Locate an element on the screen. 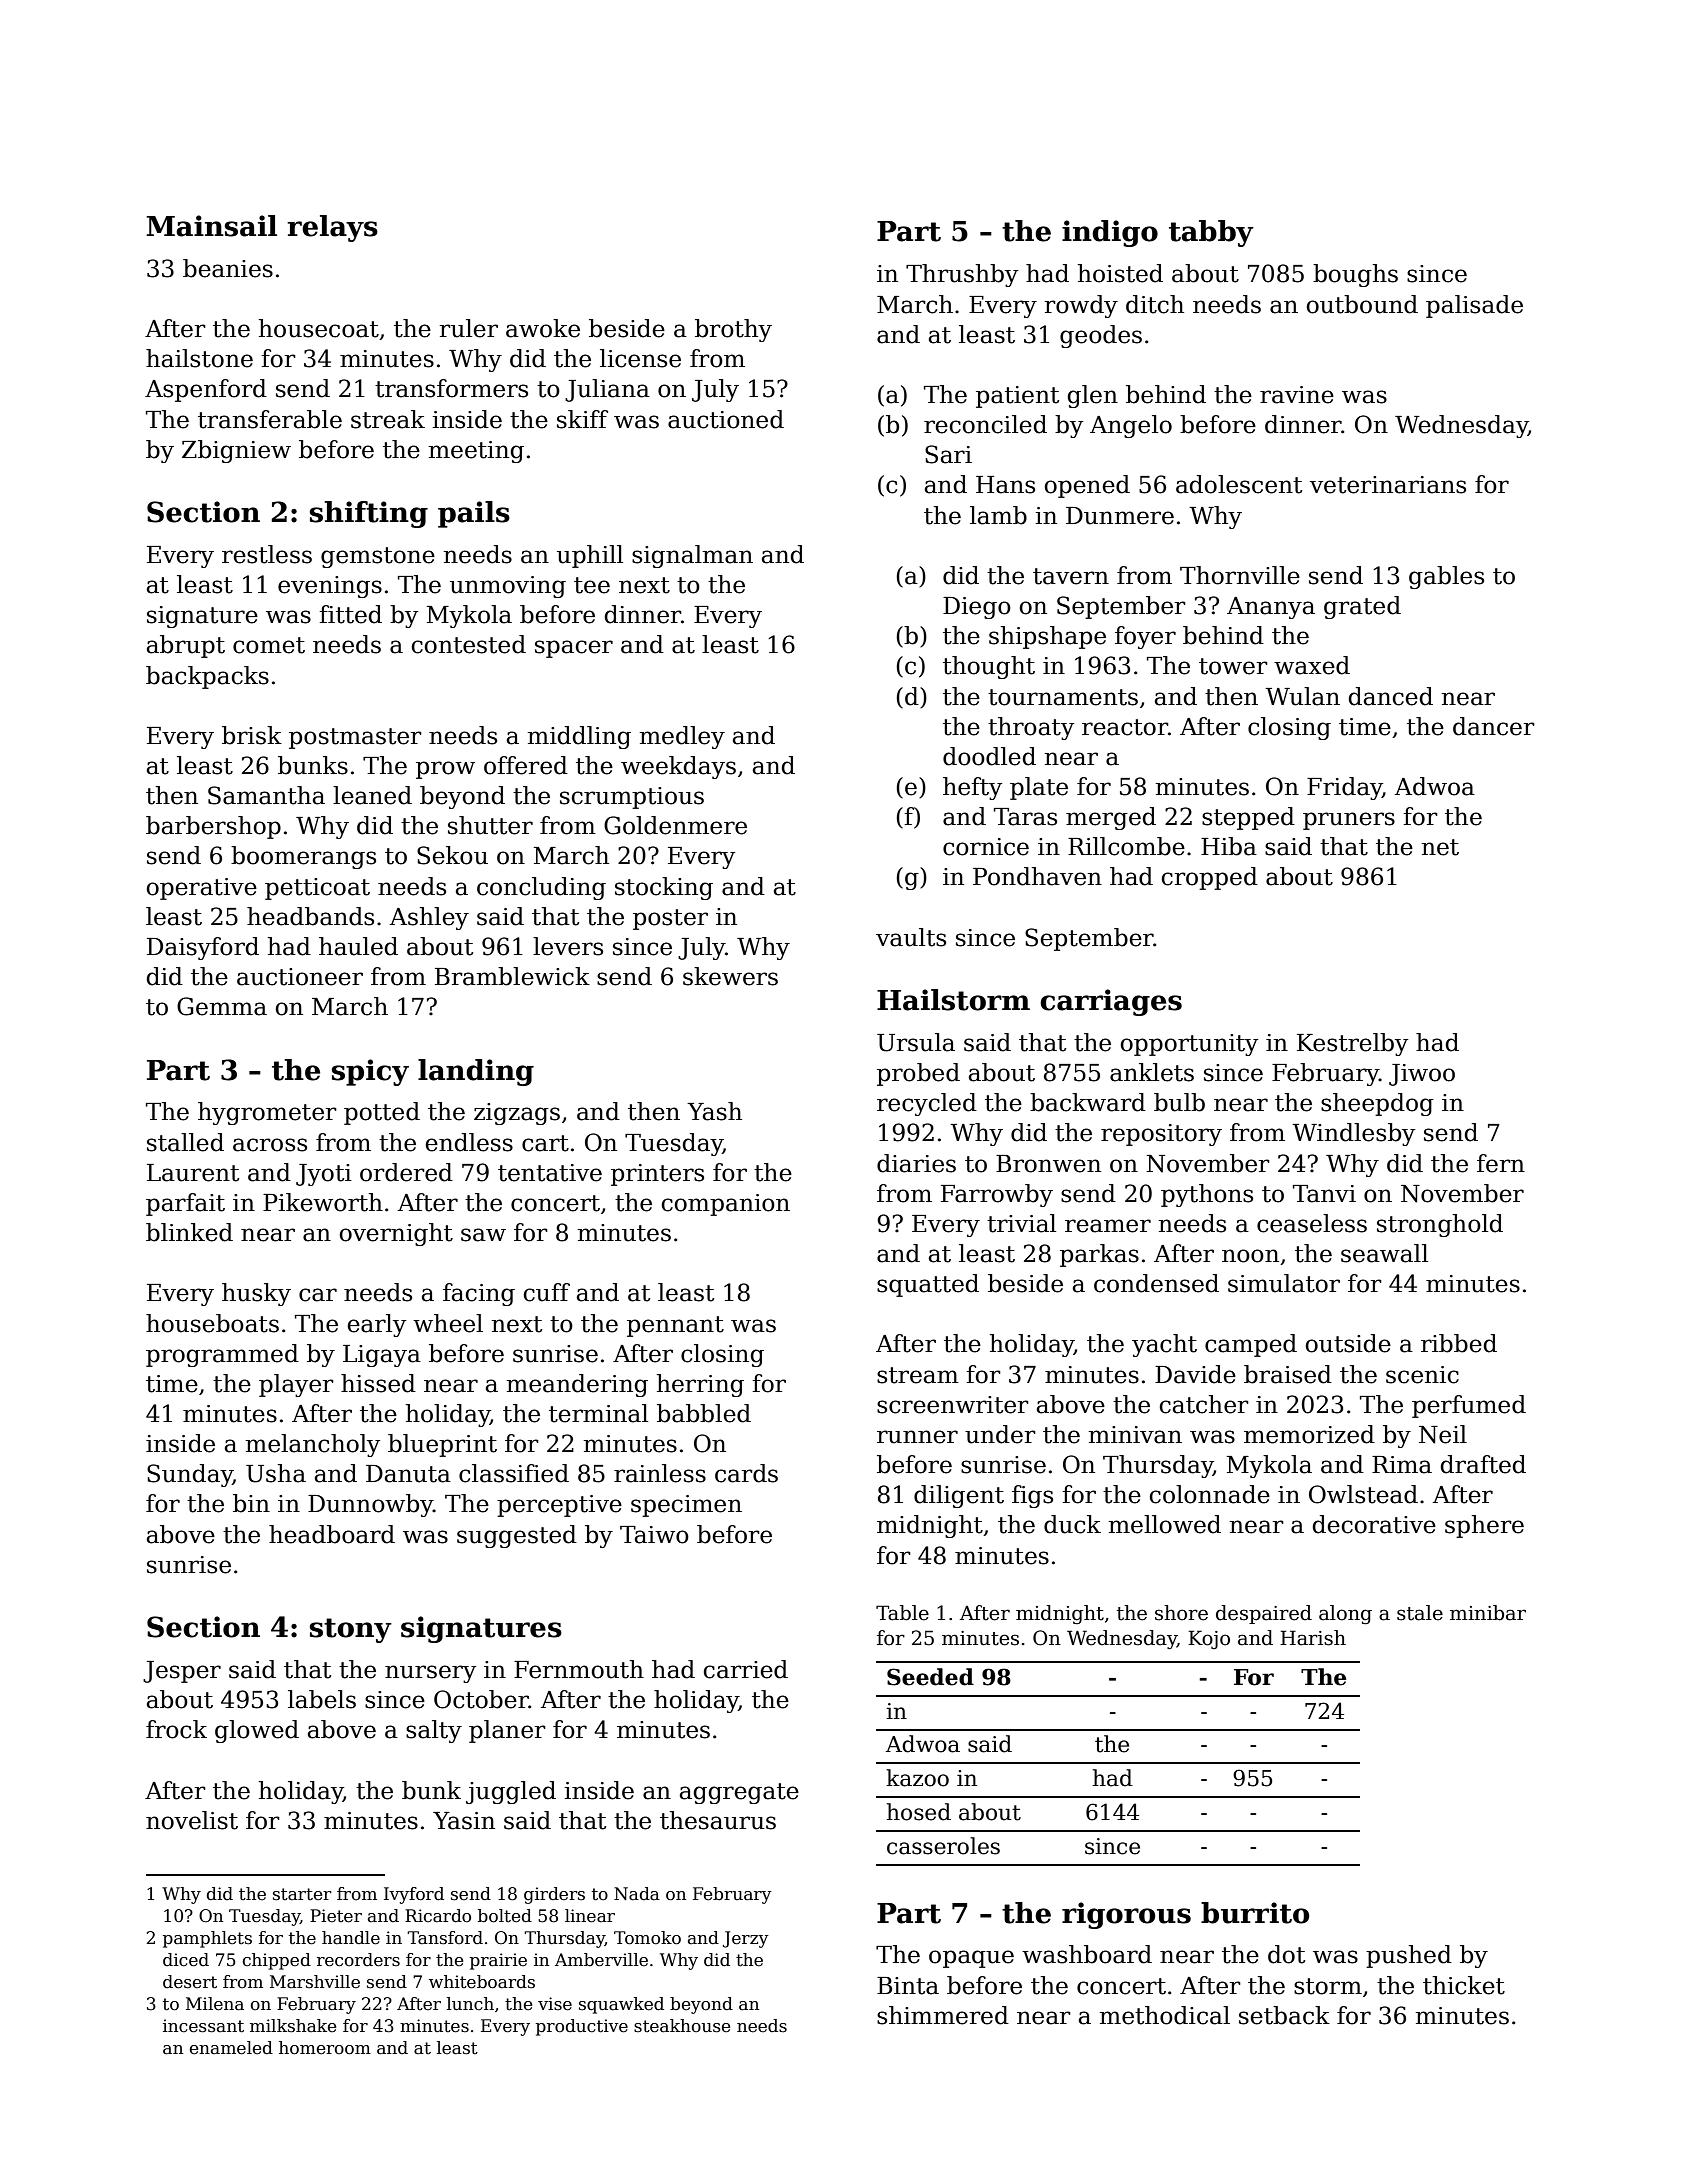  homeroom is located at coordinates (325, 2048).
